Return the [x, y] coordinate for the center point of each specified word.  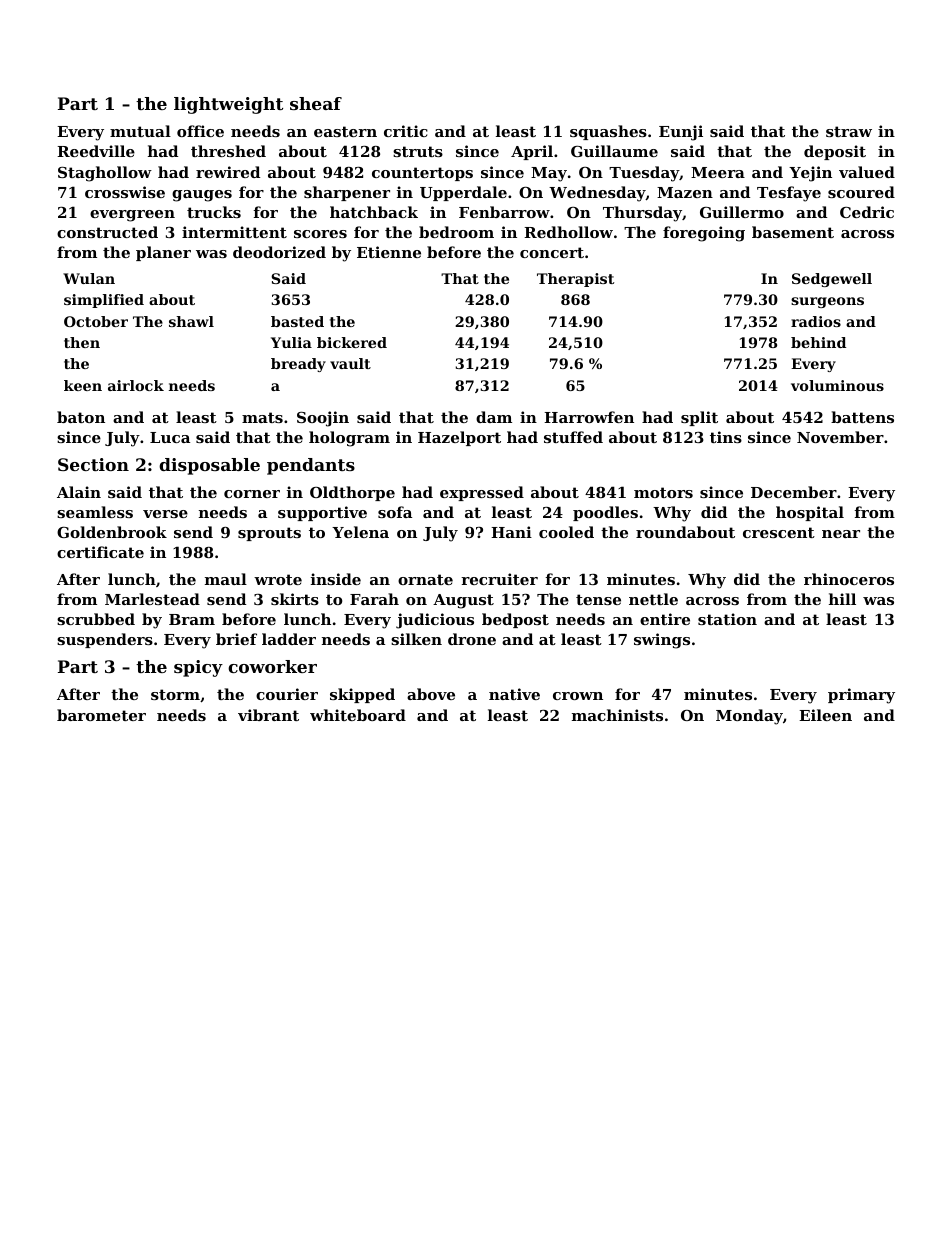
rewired [228, 172]
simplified [104, 301]
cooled [566, 532]
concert [552, 252]
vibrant [268, 715]
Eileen [825, 715]
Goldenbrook [112, 532]
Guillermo [742, 212]
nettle [653, 599]
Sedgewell [832, 280]
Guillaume [614, 151]
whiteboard [358, 715]
